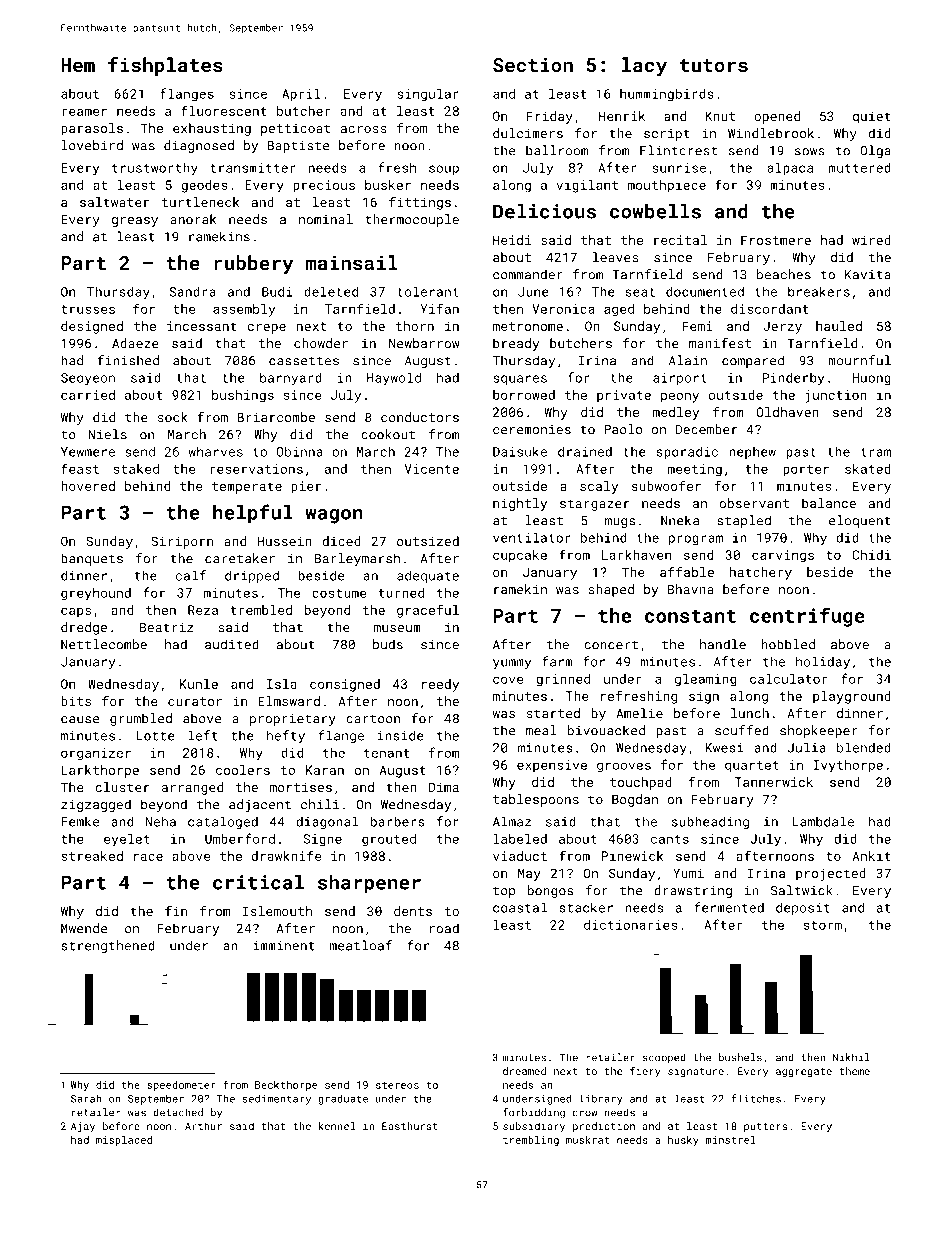 Image resolution: width=952 pixels, height=1233 pixels. What do you see at coordinates (243, 396) in the screenshot?
I see `bushings` at bounding box center [243, 396].
